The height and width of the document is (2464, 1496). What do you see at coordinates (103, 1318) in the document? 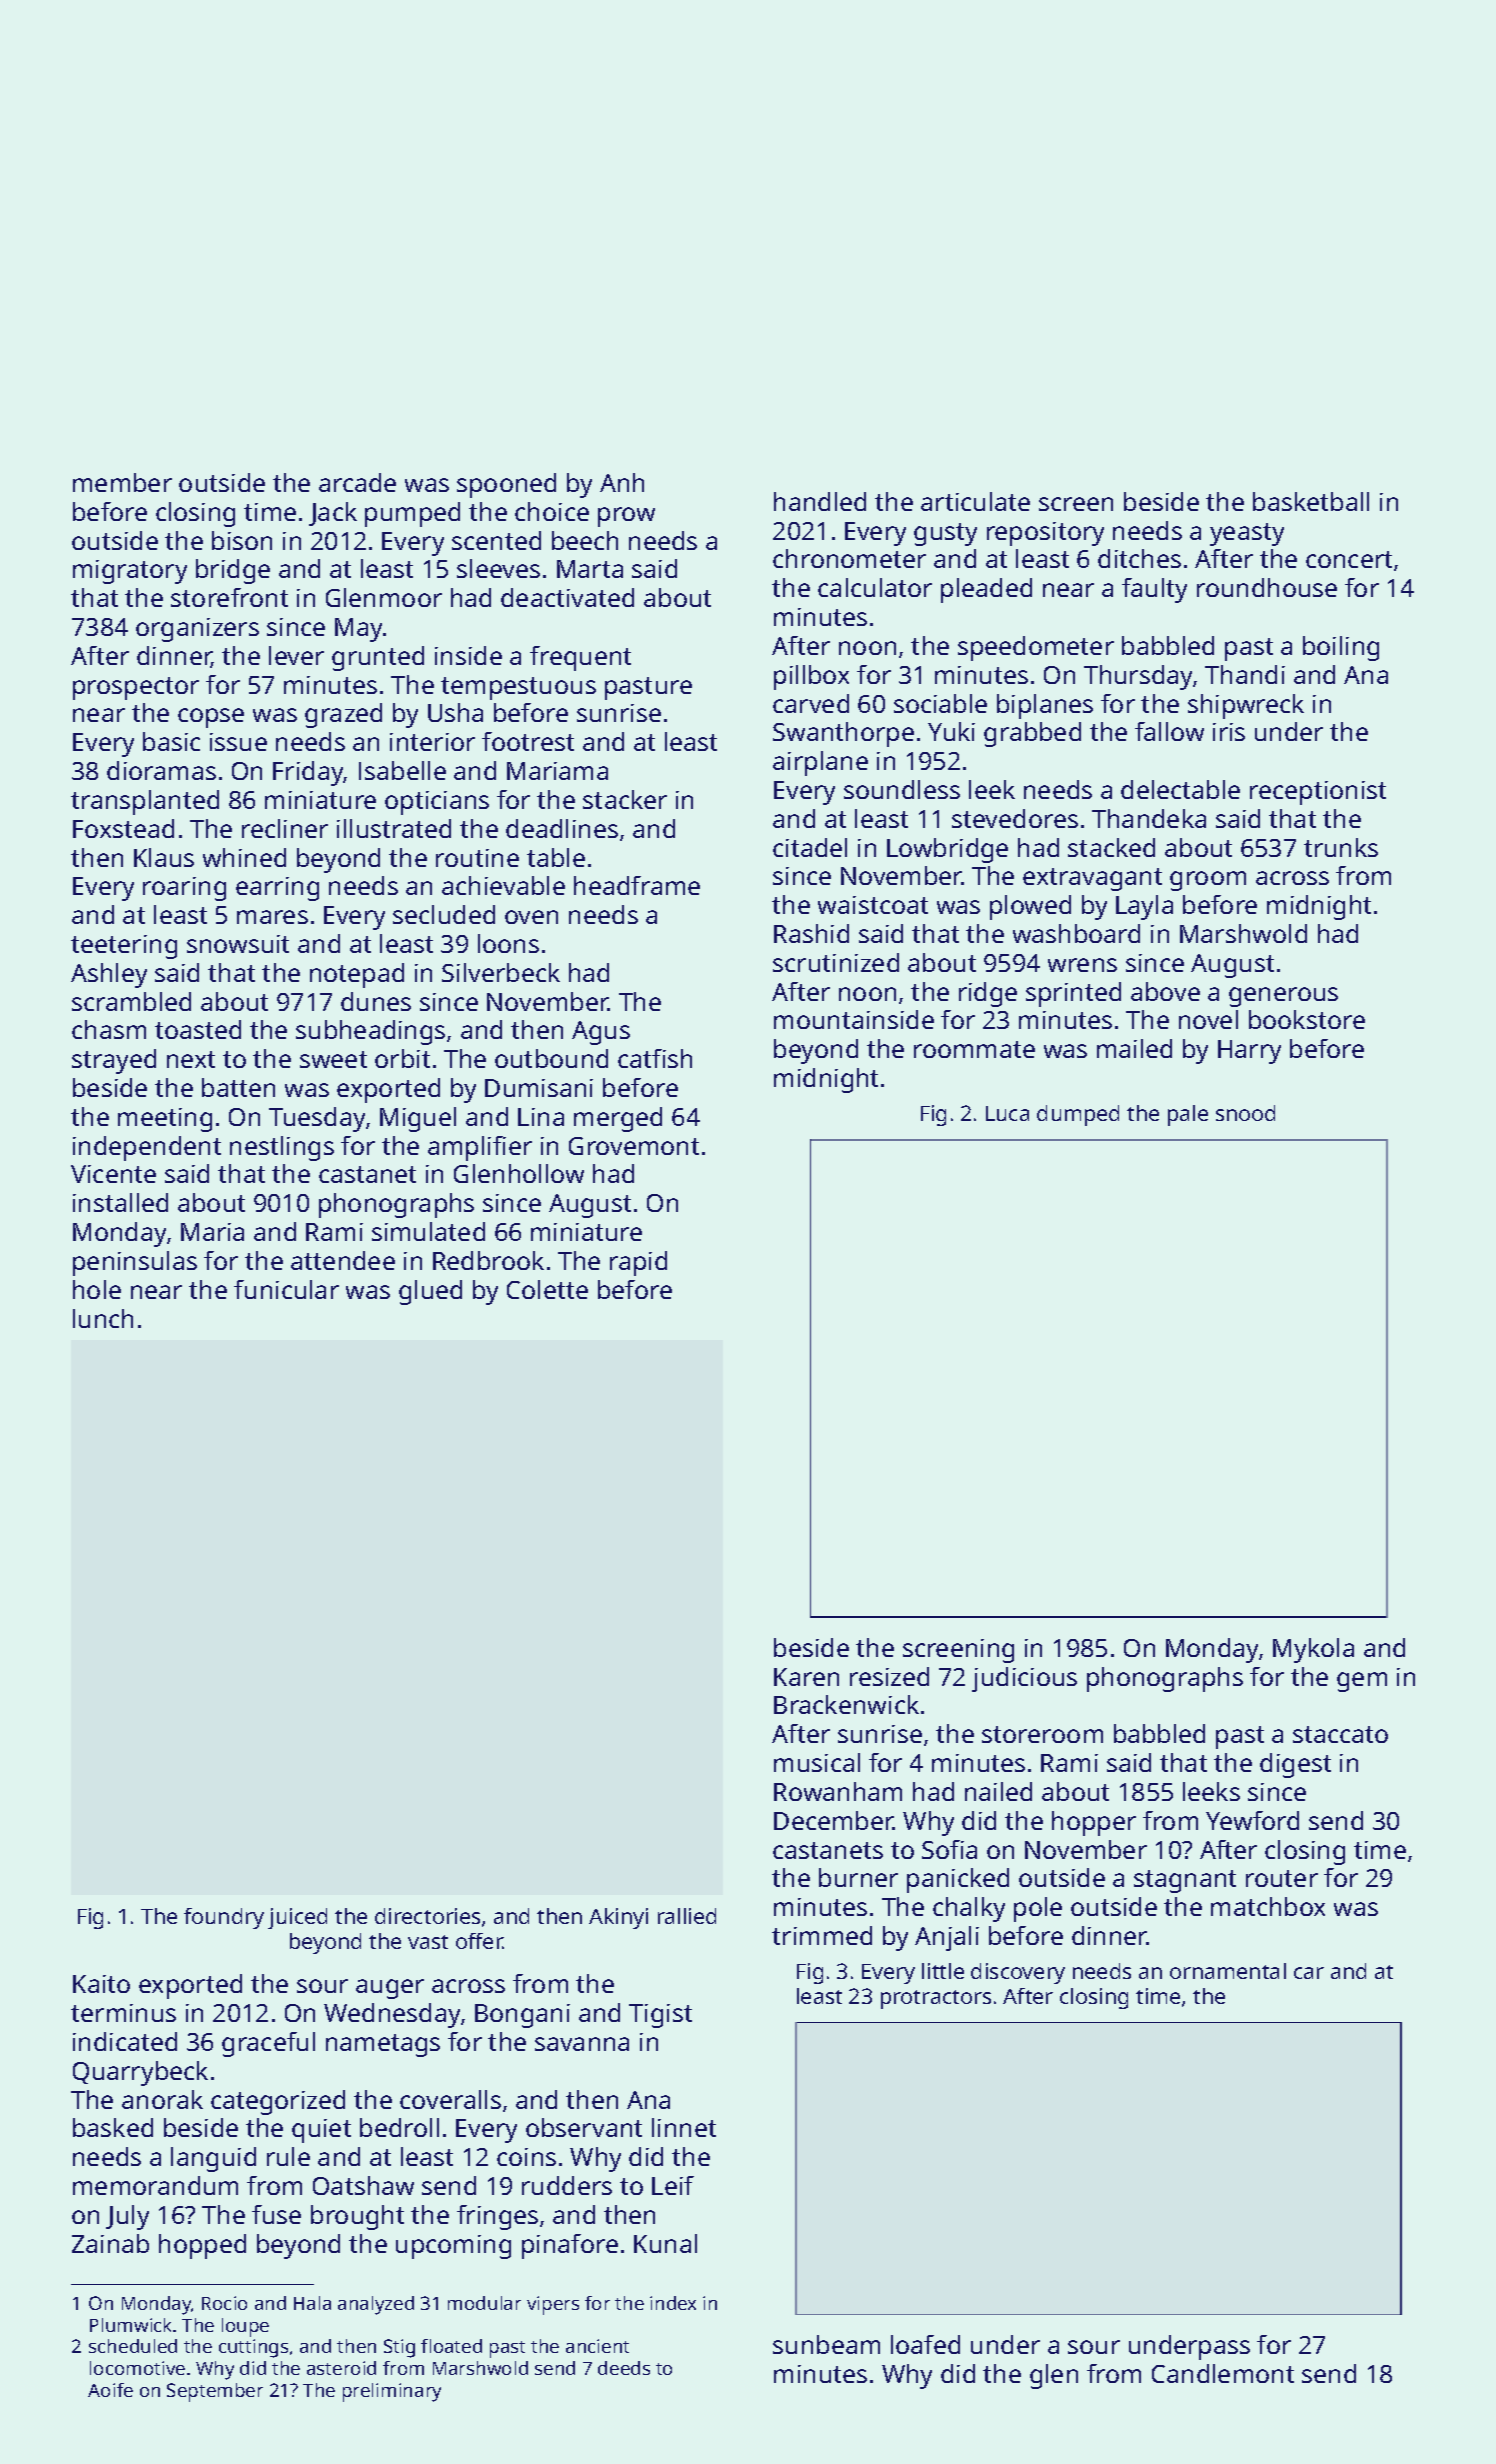
I see `lunch` at bounding box center [103, 1318].
